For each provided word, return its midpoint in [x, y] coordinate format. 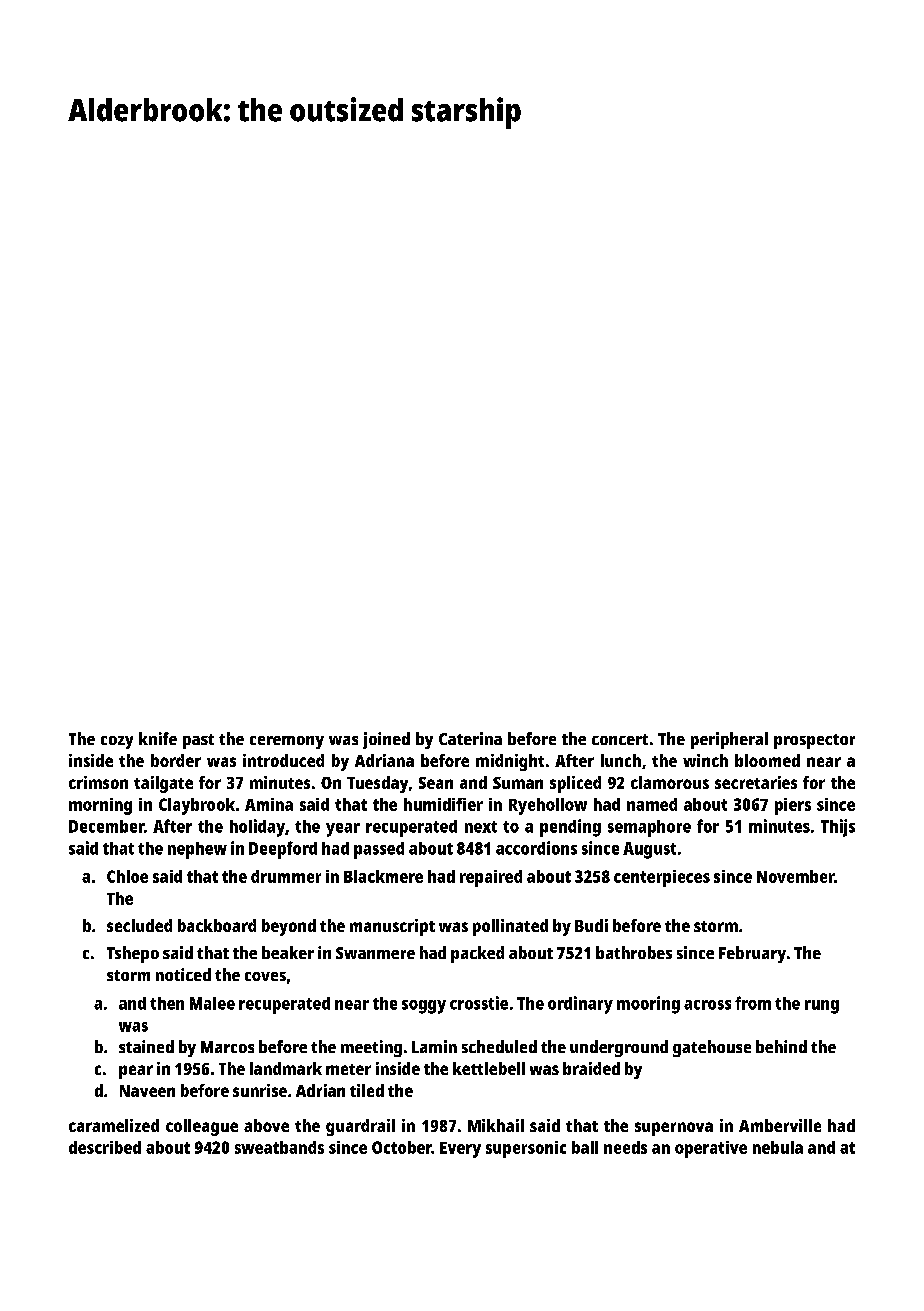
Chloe [127, 876]
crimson [98, 782]
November [795, 876]
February [752, 954]
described [105, 1147]
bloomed [767, 760]
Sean [436, 783]
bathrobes [634, 952]
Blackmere [383, 876]
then [167, 1003]
